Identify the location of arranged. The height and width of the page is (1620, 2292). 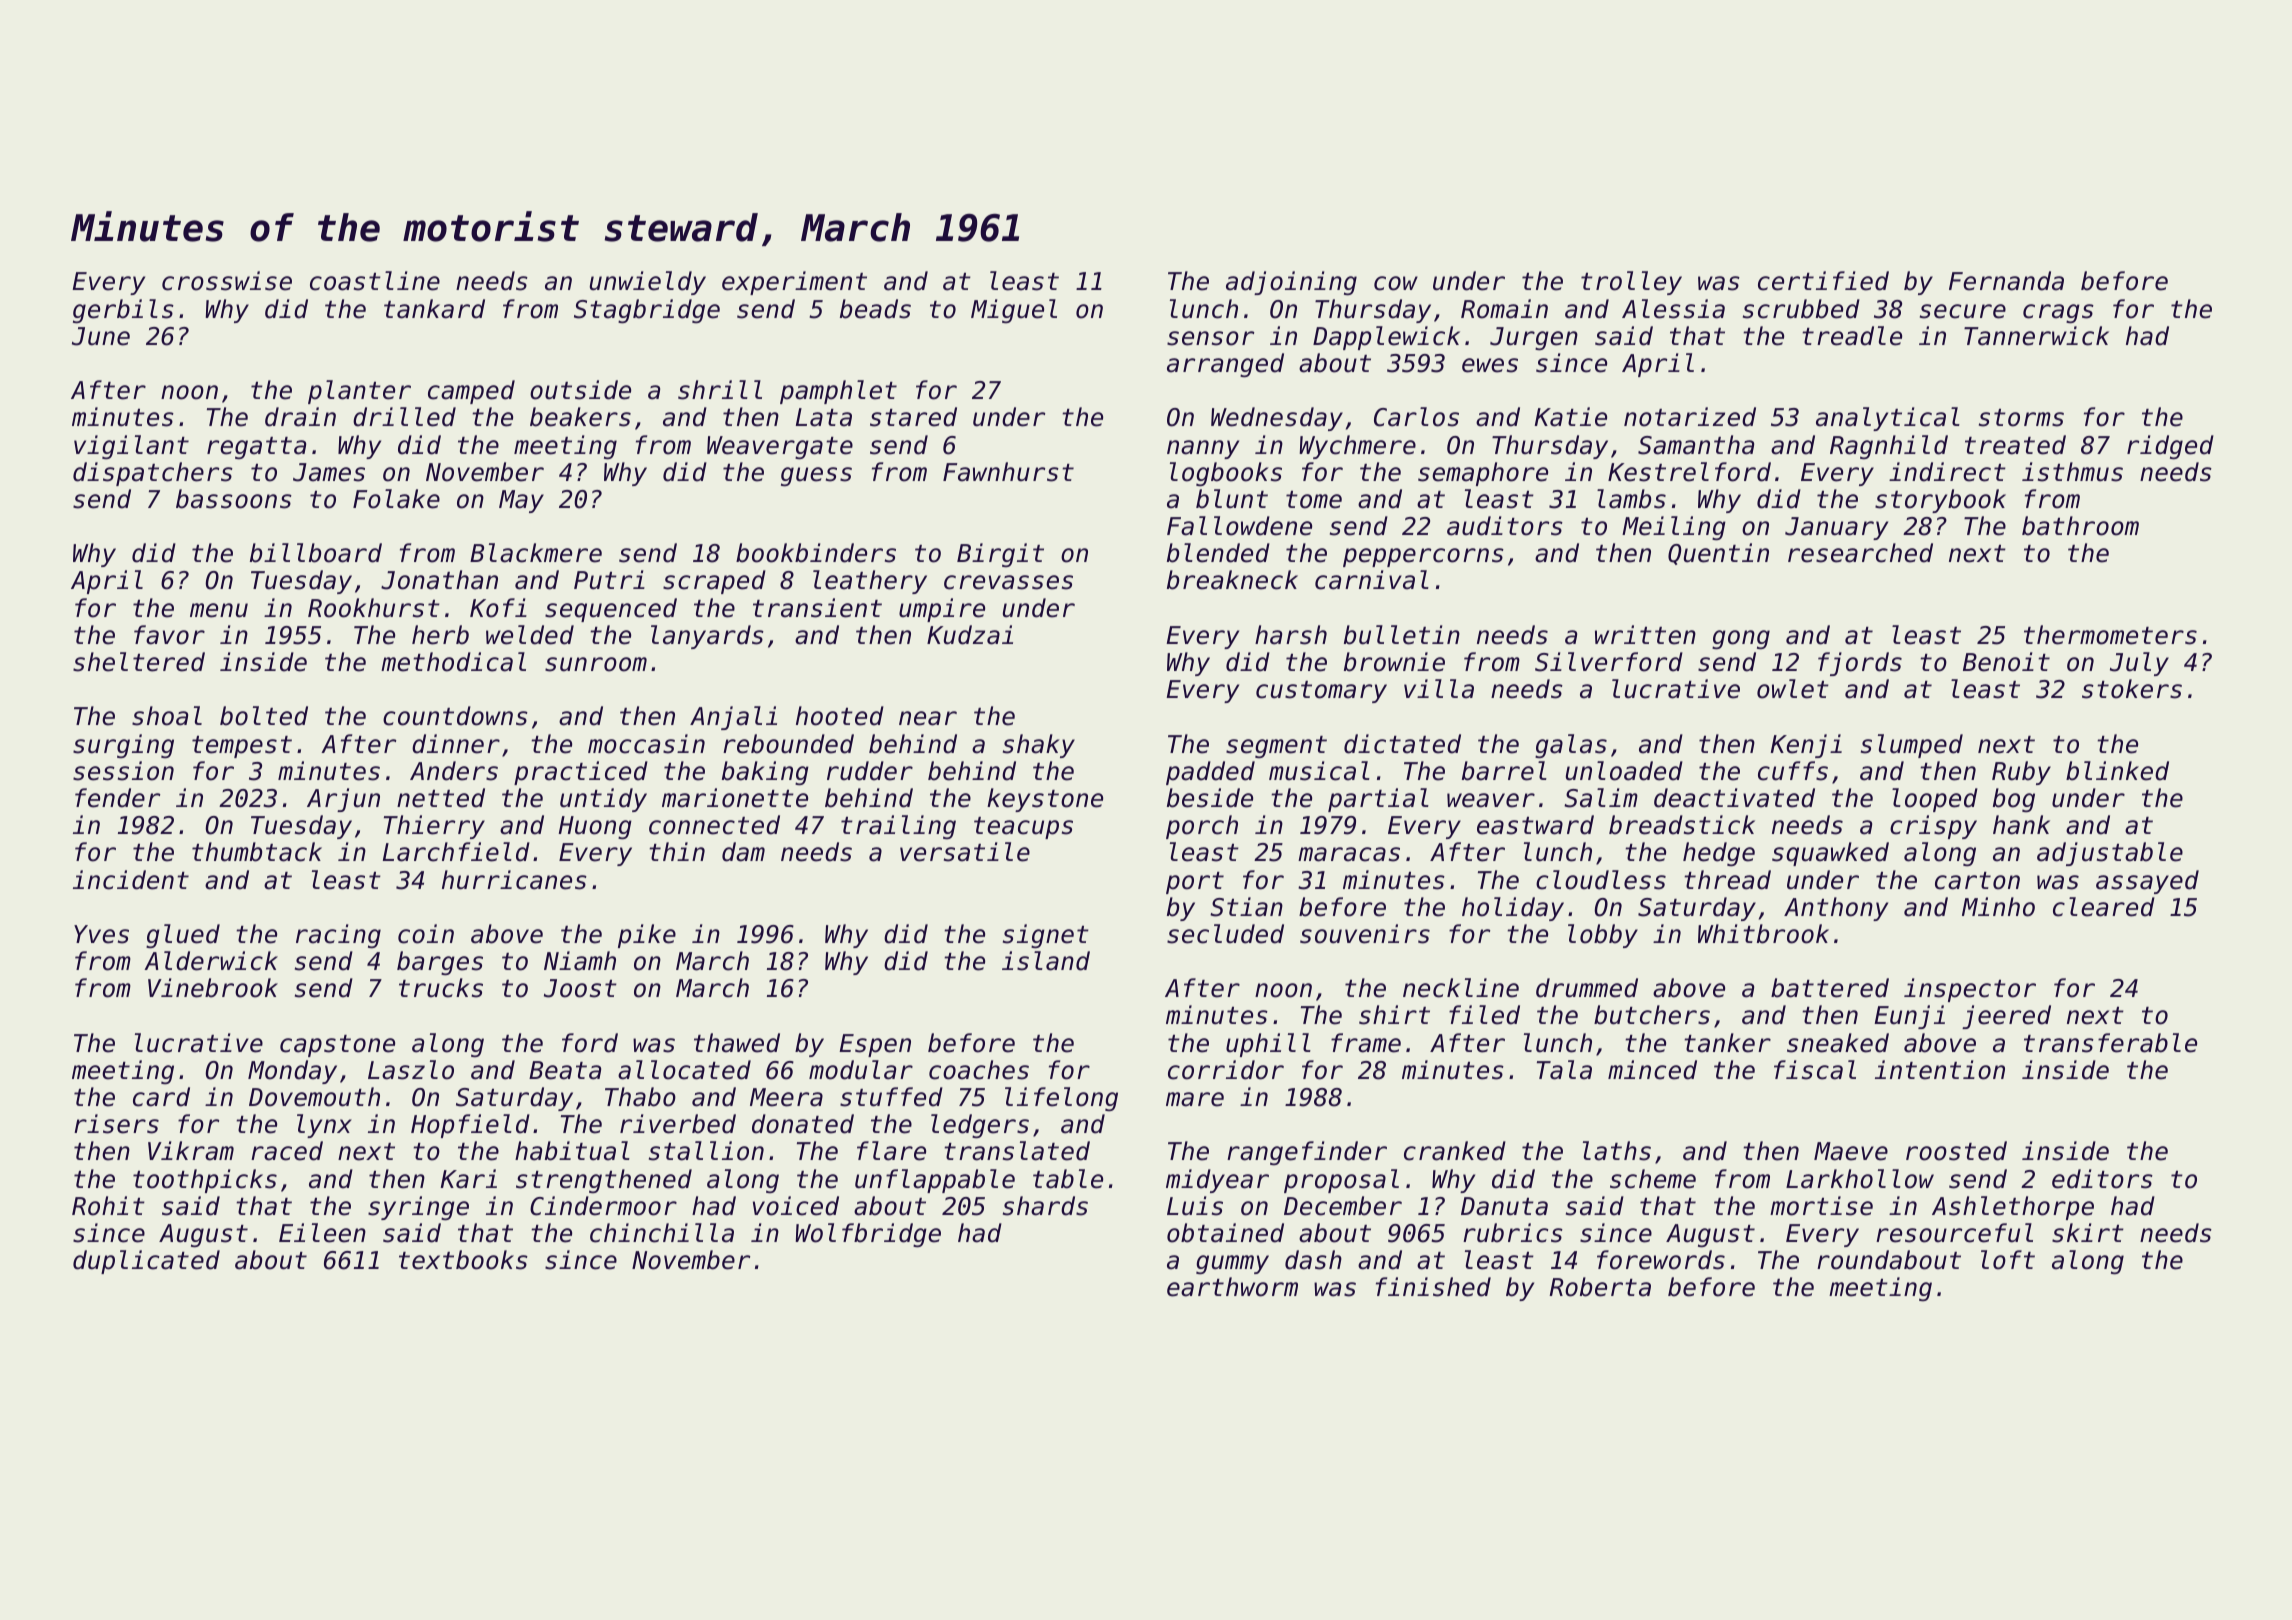
(1225, 365).
